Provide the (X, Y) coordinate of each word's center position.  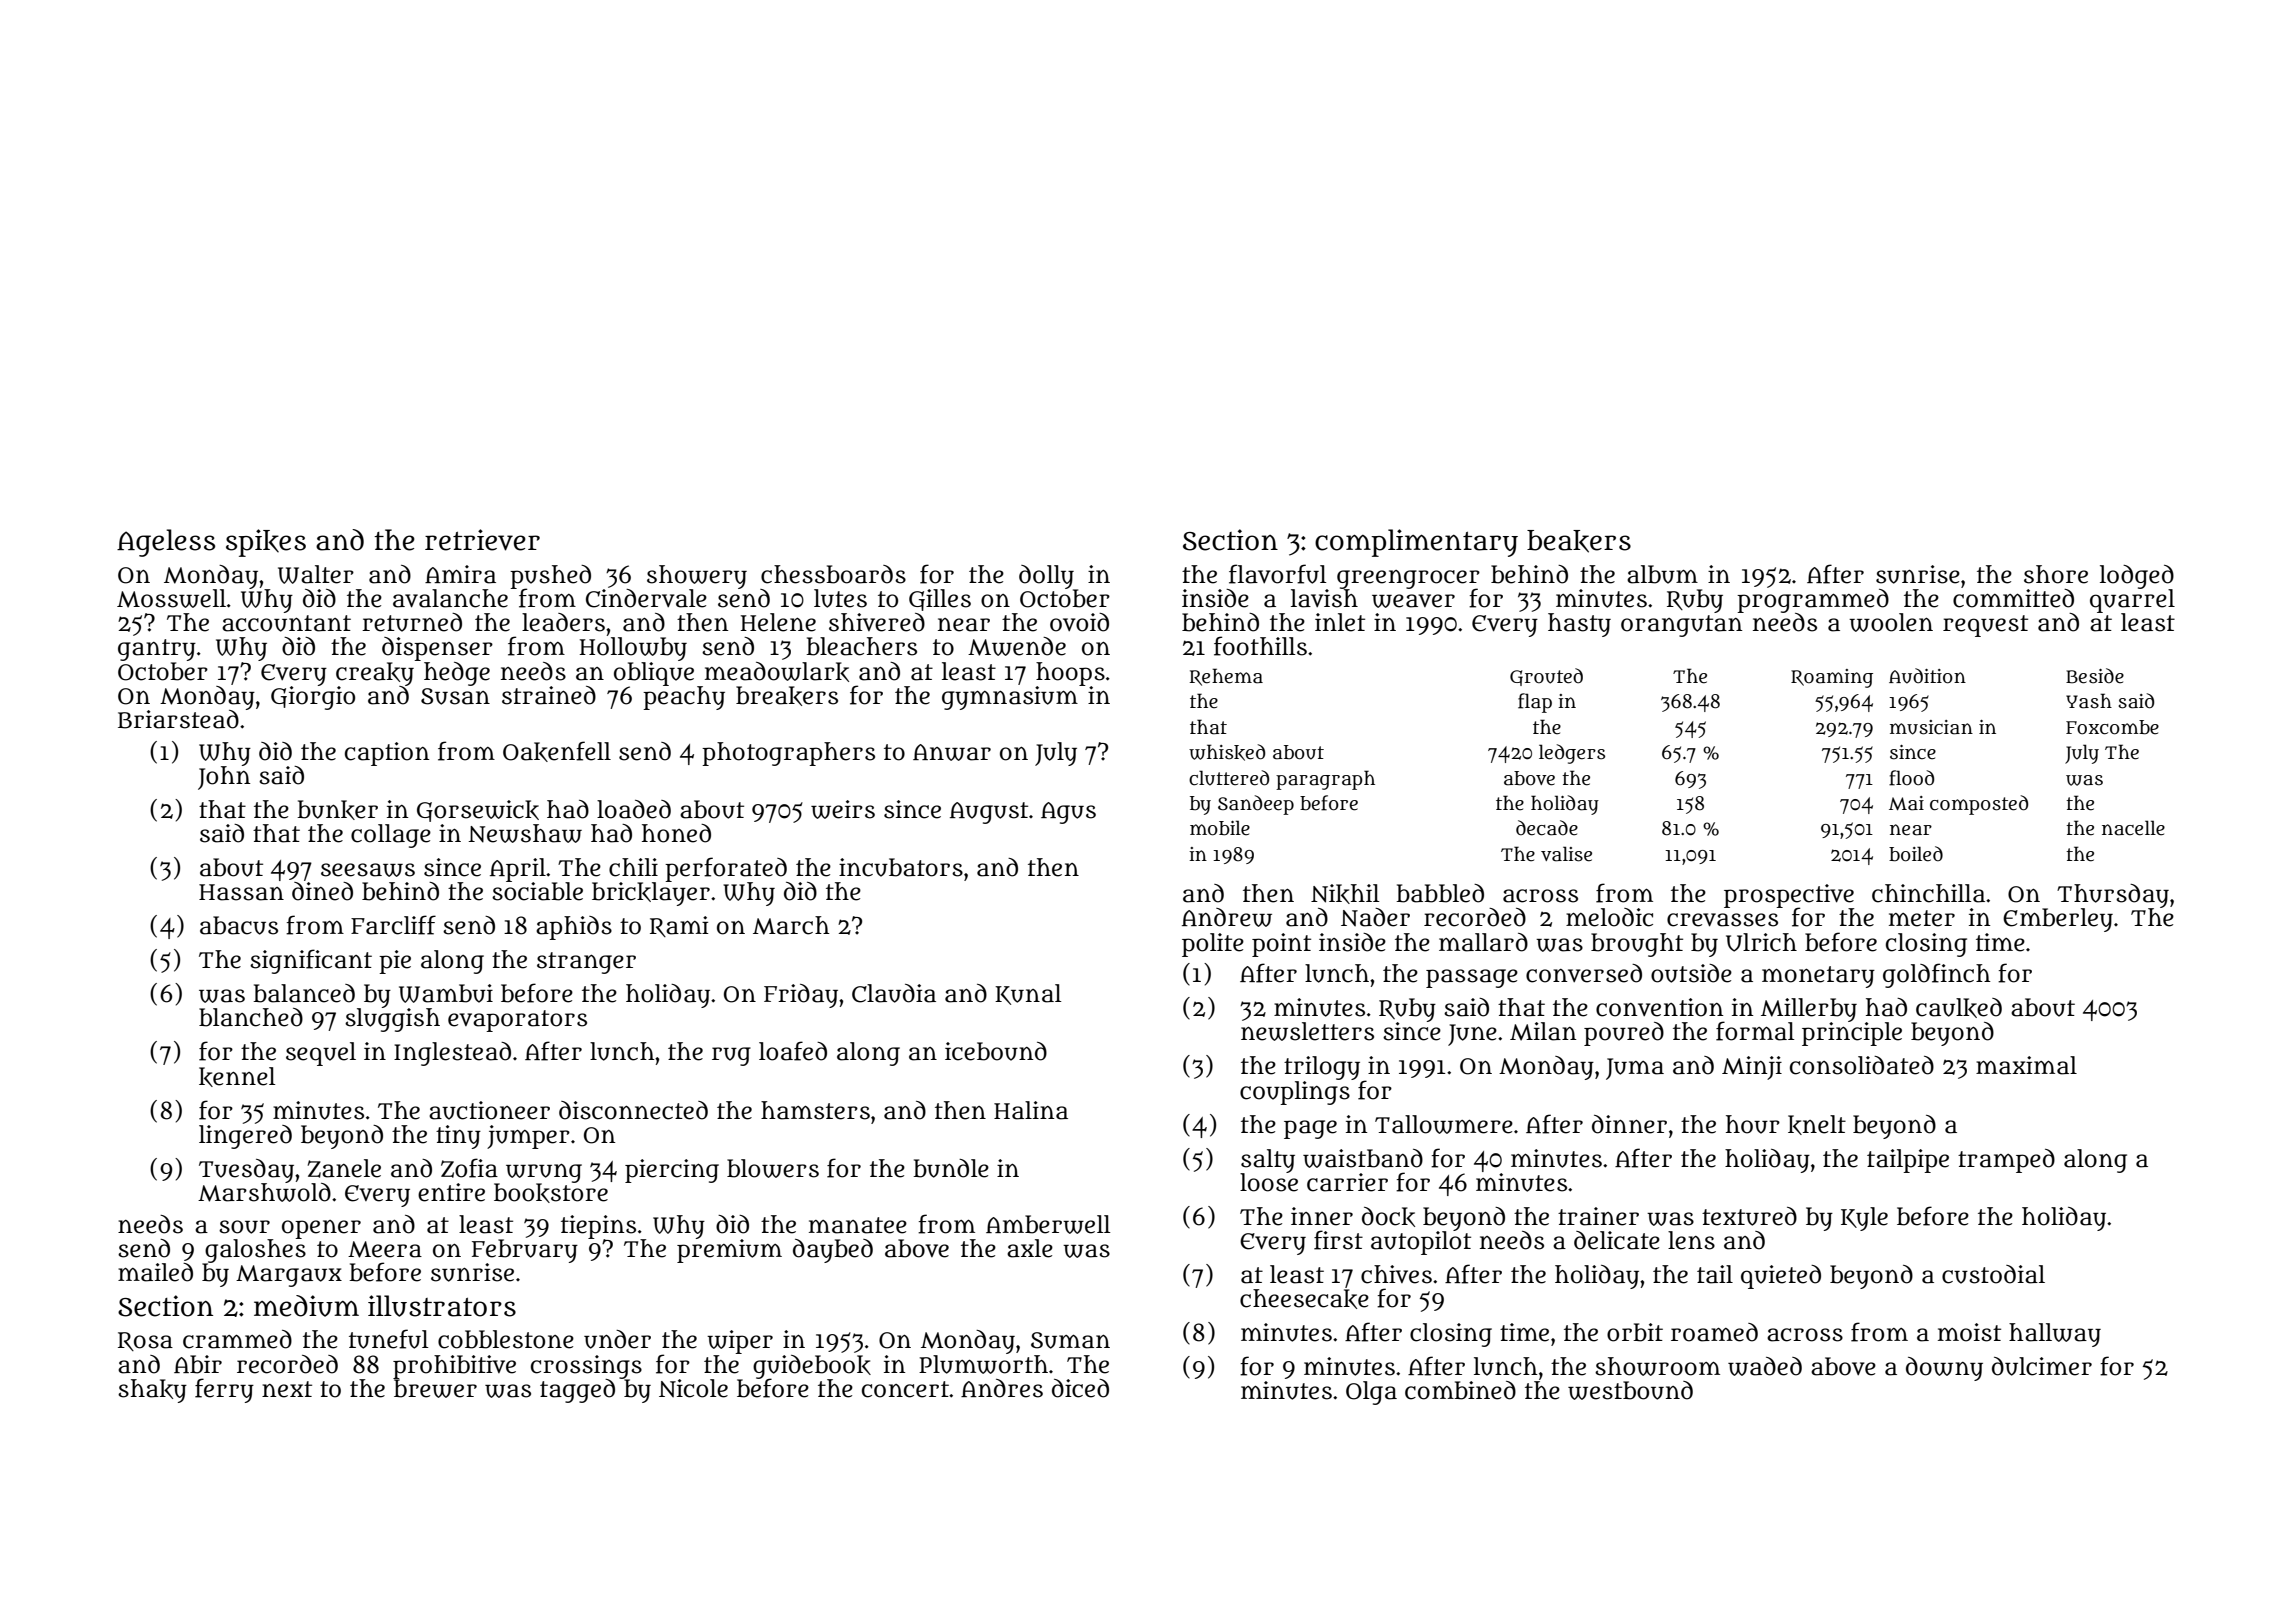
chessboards (833, 574)
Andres (1002, 1388)
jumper (528, 1137)
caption (387, 754)
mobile (1220, 828)
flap (1535, 703)
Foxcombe (2112, 727)
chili (633, 867)
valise (1566, 854)
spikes (266, 543)
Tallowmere (1444, 1124)
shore (2056, 574)
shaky (152, 1391)
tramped (2006, 1161)
